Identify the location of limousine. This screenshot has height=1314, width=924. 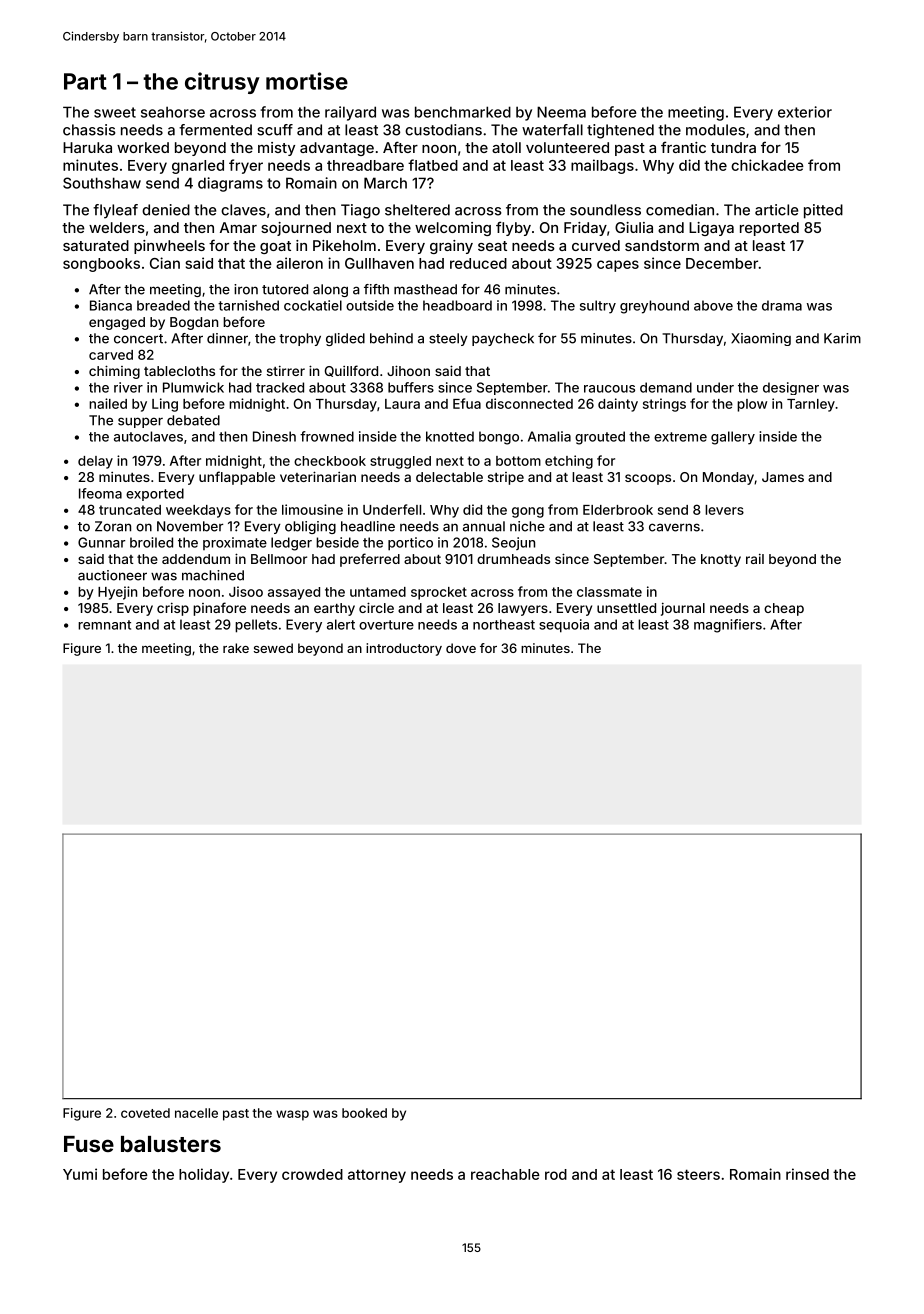
(312, 509).
